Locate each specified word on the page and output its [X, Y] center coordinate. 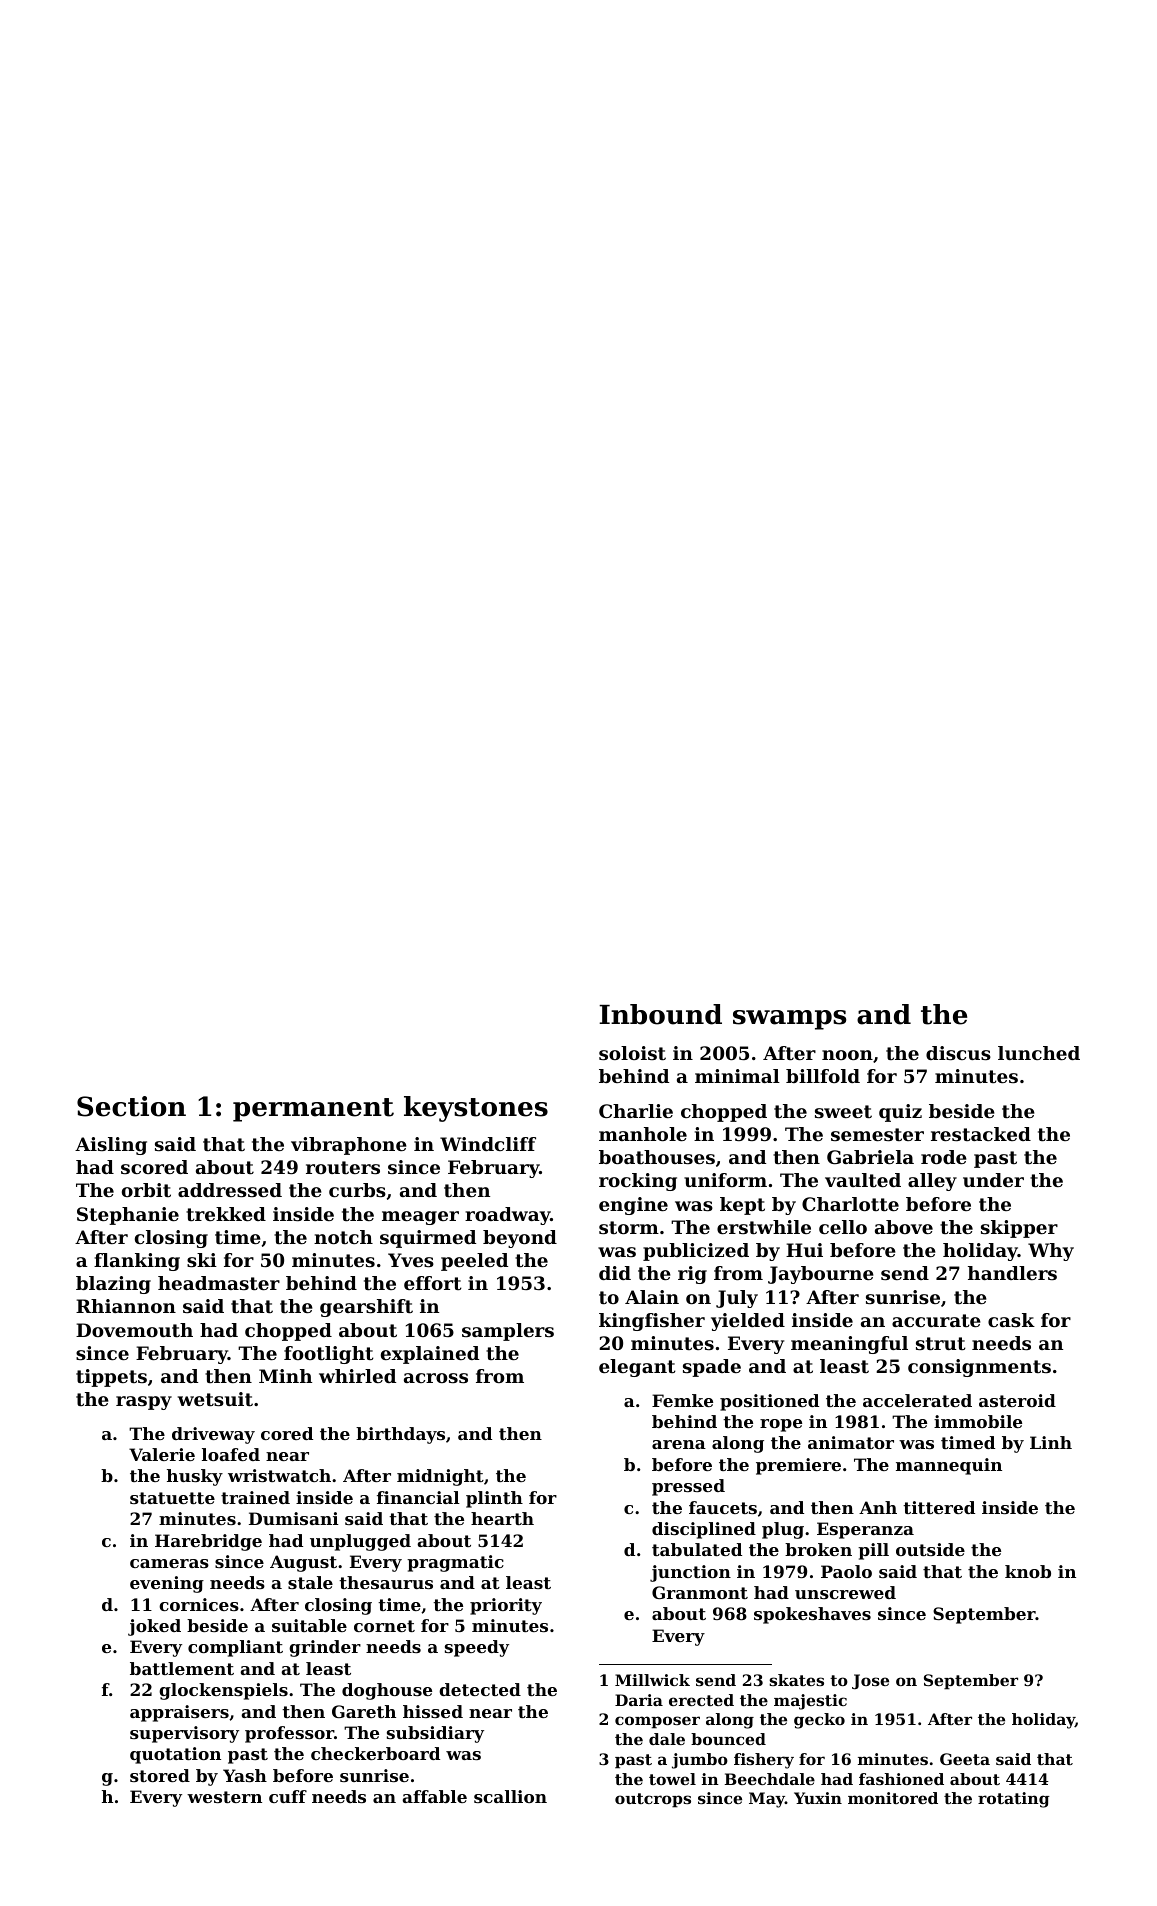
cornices [199, 1604]
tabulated [697, 1549]
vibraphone [349, 1146]
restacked [981, 1134]
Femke [682, 1400]
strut [941, 1343]
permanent [313, 1110]
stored [160, 1775]
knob [1028, 1571]
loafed [231, 1454]
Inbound [660, 1014]
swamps [789, 1020]
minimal [737, 1076]
